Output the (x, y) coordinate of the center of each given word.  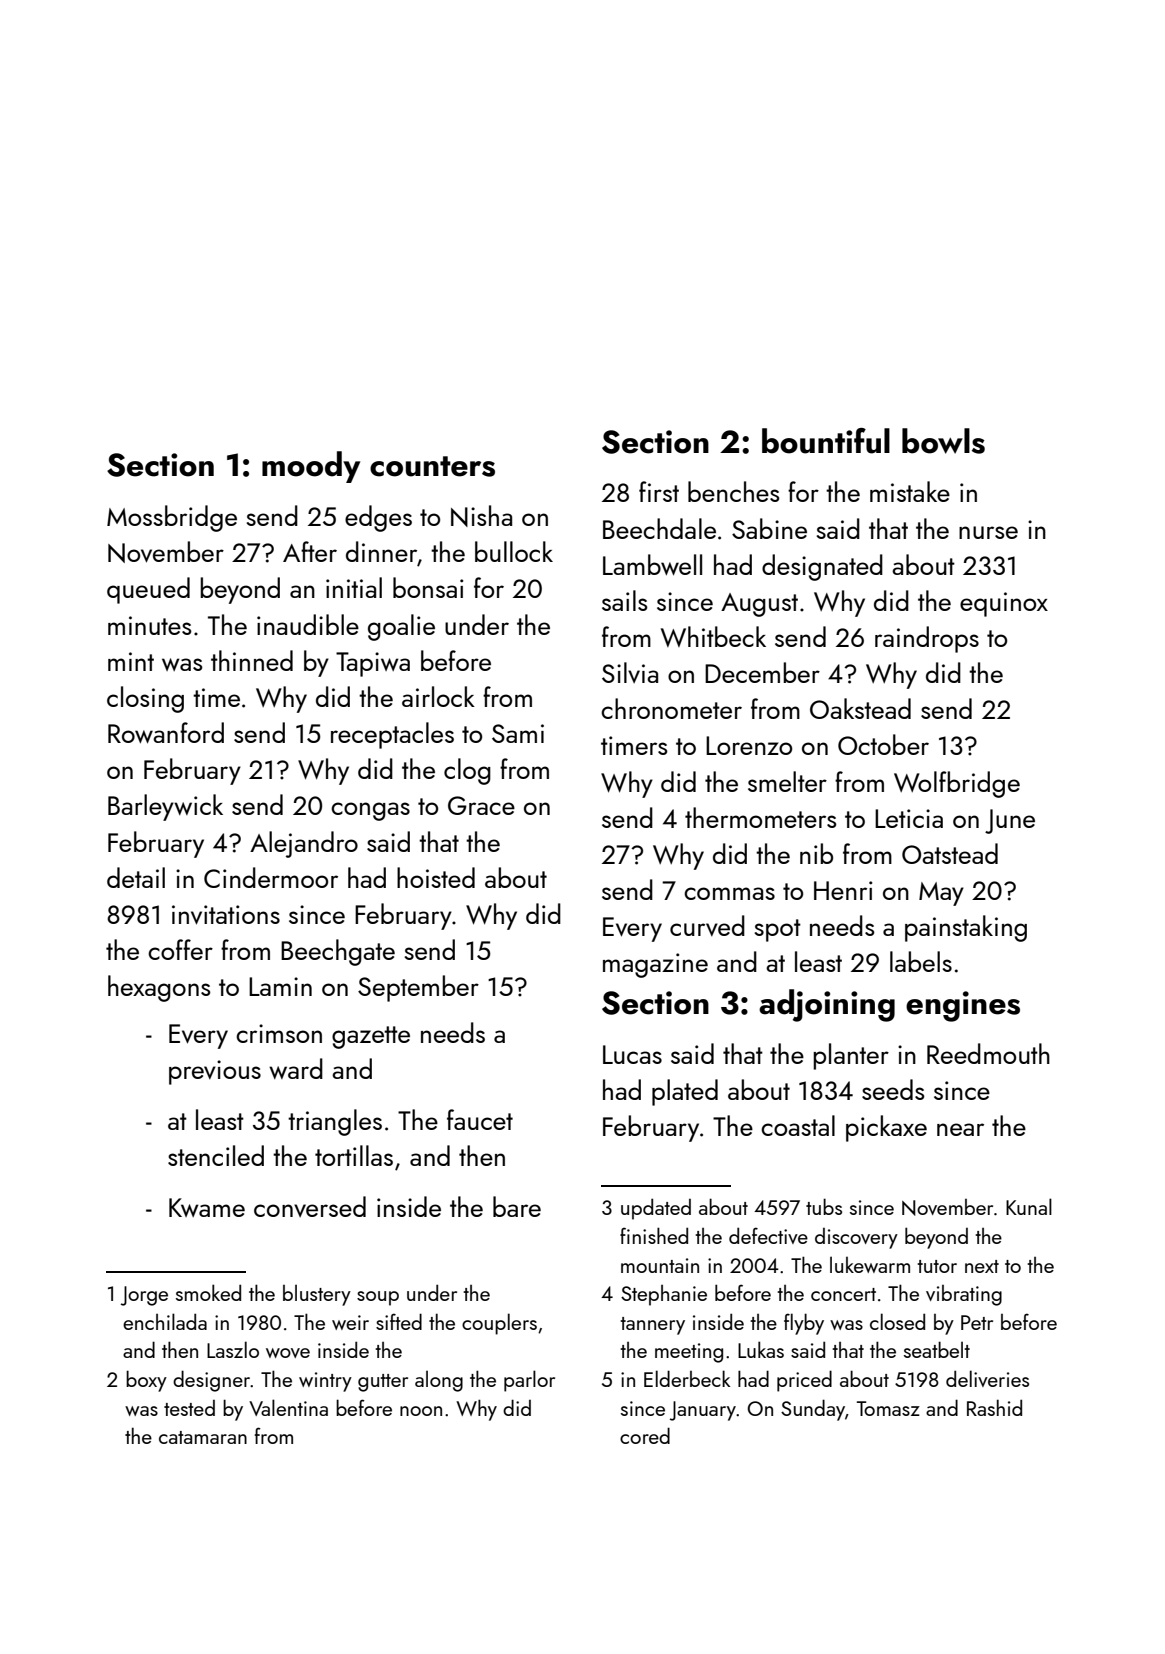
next (982, 1266)
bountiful (826, 441)
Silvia (630, 672)
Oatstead (950, 853)
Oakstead (860, 708)
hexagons (159, 988)
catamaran (203, 1437)
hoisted (436, 877)
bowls (943, 441)
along (439, 1381)
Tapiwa (373, 664)
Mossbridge (172, 518)
